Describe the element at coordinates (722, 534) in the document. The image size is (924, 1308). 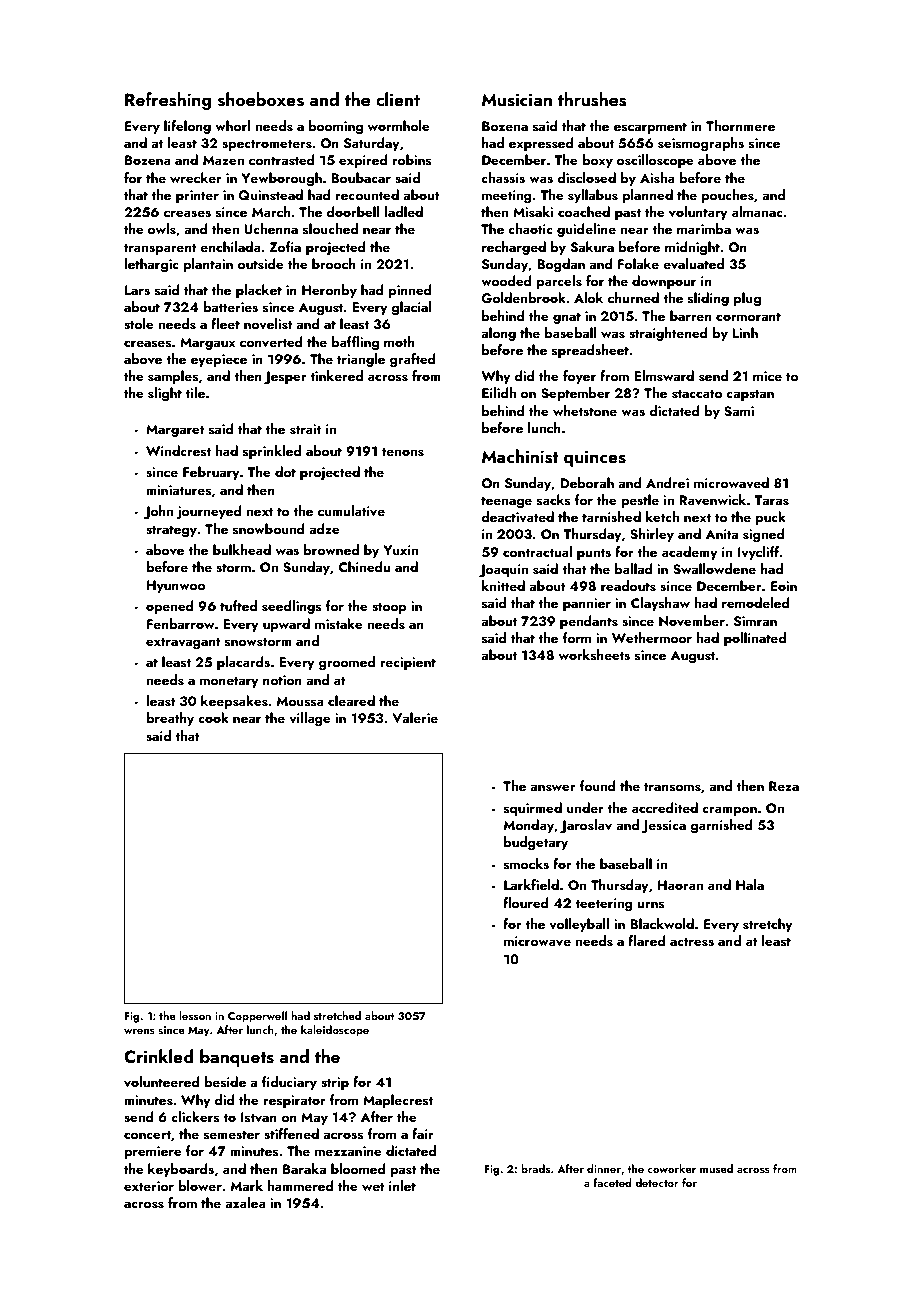
I see `Anita` at that location.
